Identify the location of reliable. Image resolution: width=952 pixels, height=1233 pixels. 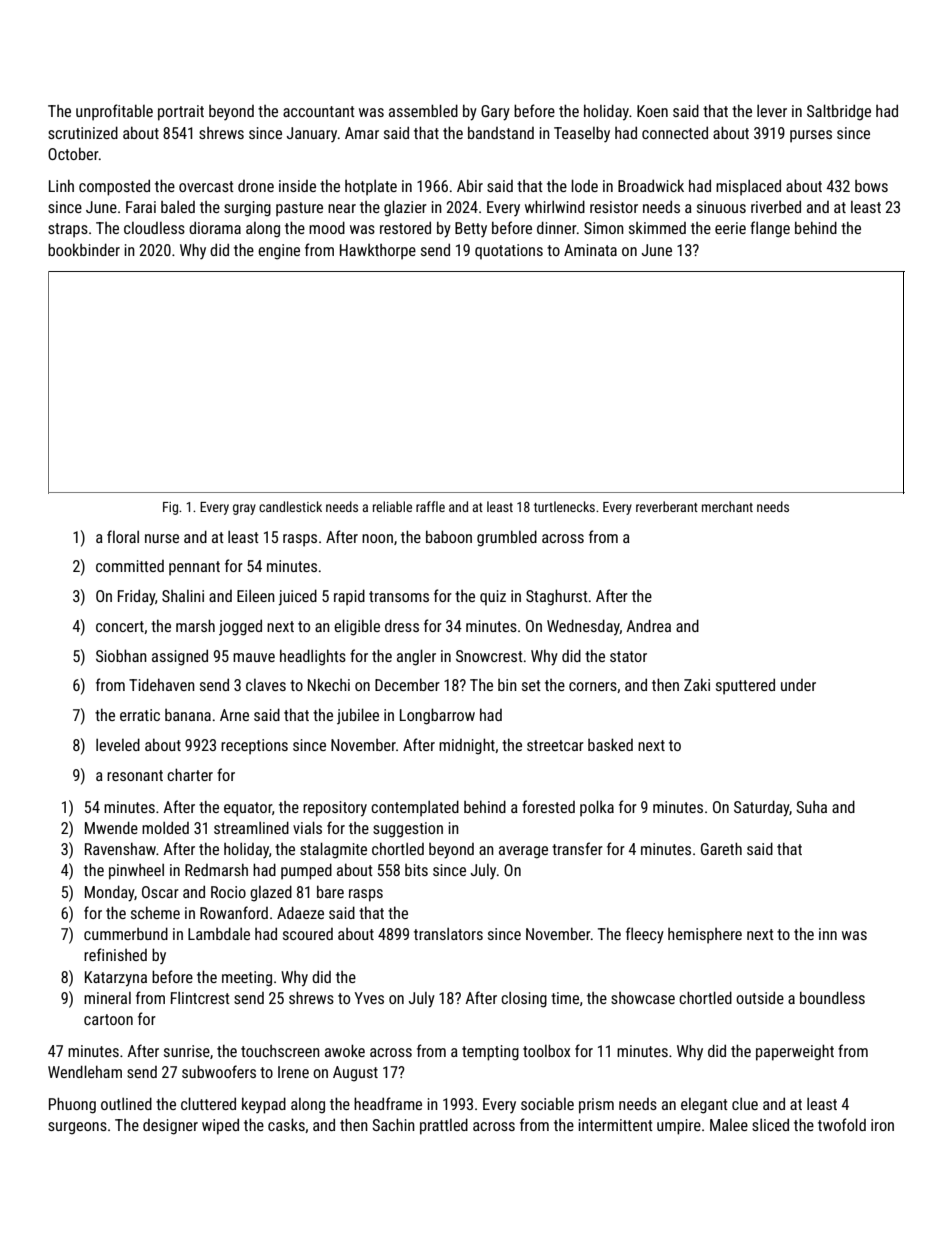
(392, 506).
